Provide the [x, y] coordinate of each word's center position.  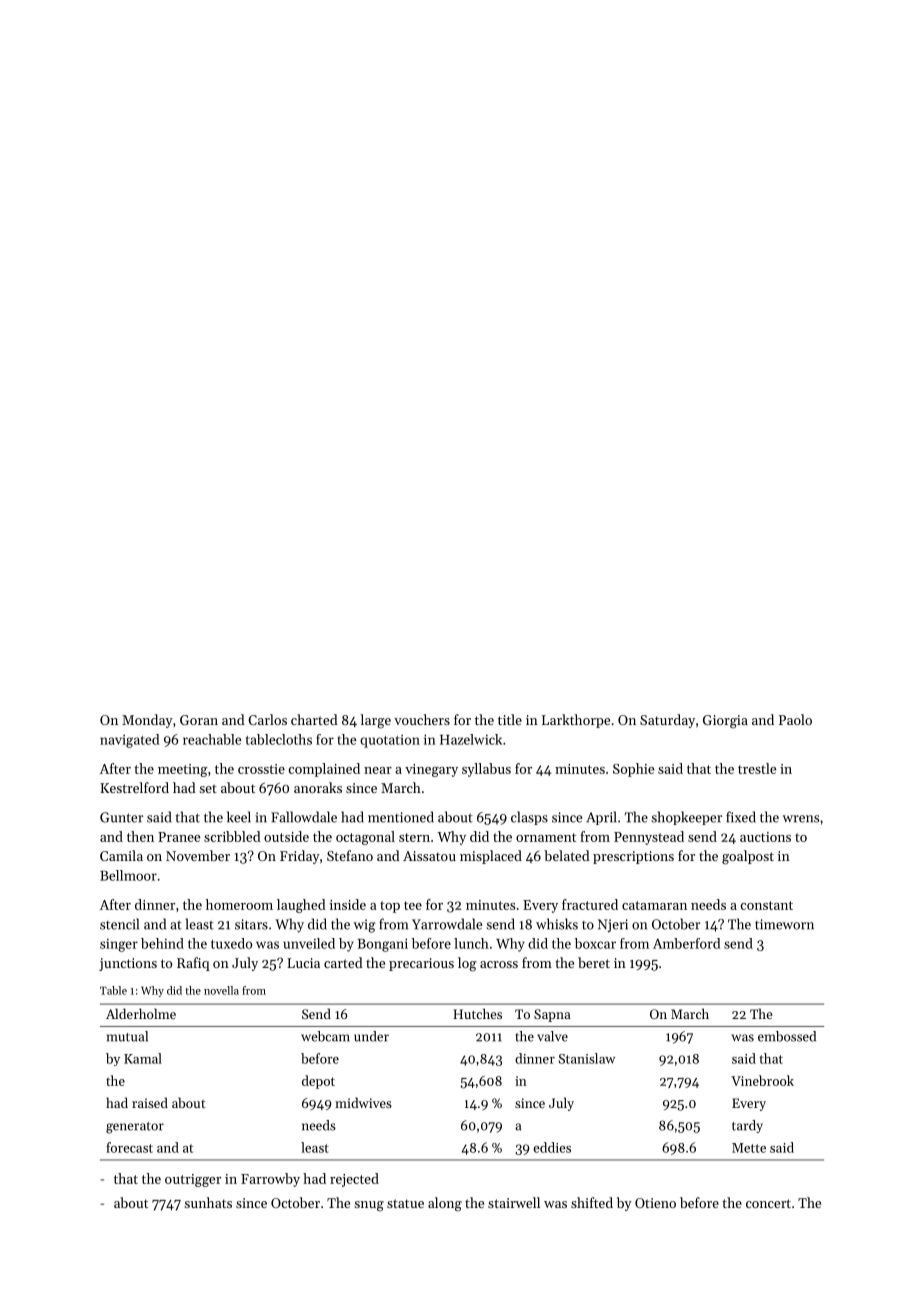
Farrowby [270, 1180]
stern [414, 837]
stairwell [514, 1202]
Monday [147, 721]
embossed [787, 1036]
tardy [747, 1126]
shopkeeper [686, 818]
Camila [121, 855]
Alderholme [141, 1013]
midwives [363, 1102]
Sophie [633, 770]
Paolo [795, 719]
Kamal [143, 1058]
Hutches [477, 1013]
